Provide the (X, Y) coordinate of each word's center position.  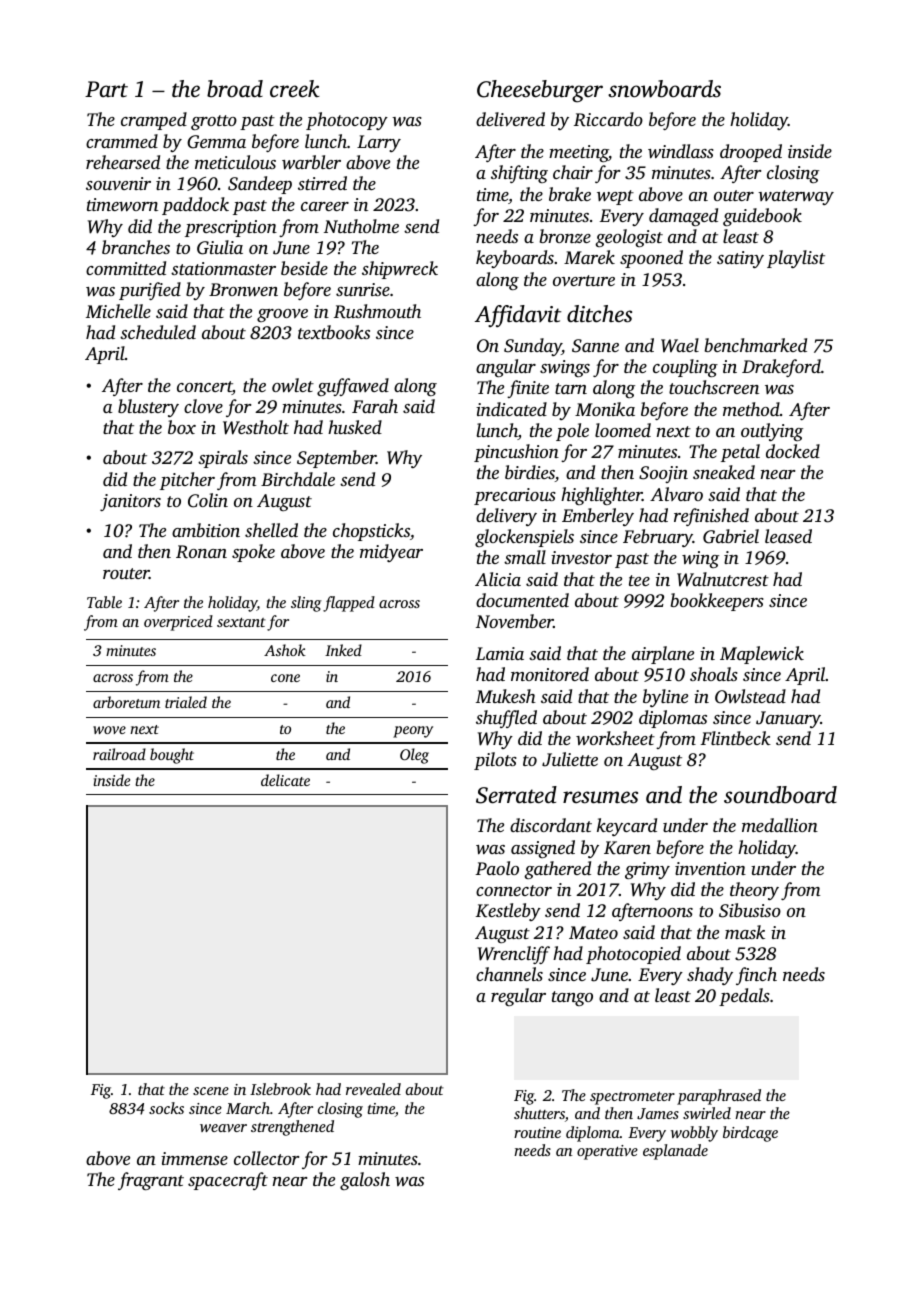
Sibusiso (750, 910)
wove (109, 730)
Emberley (598, 517)
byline (665, 698)
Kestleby (508, 912)
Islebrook (280, 1089)
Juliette (570, 759)
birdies (530, 472)
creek (295, 89)
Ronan (201, 552)
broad (235, 89)
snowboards (664, 89)
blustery (148, 408)
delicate (285, 780)
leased (788, 536)
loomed (623, 430)
